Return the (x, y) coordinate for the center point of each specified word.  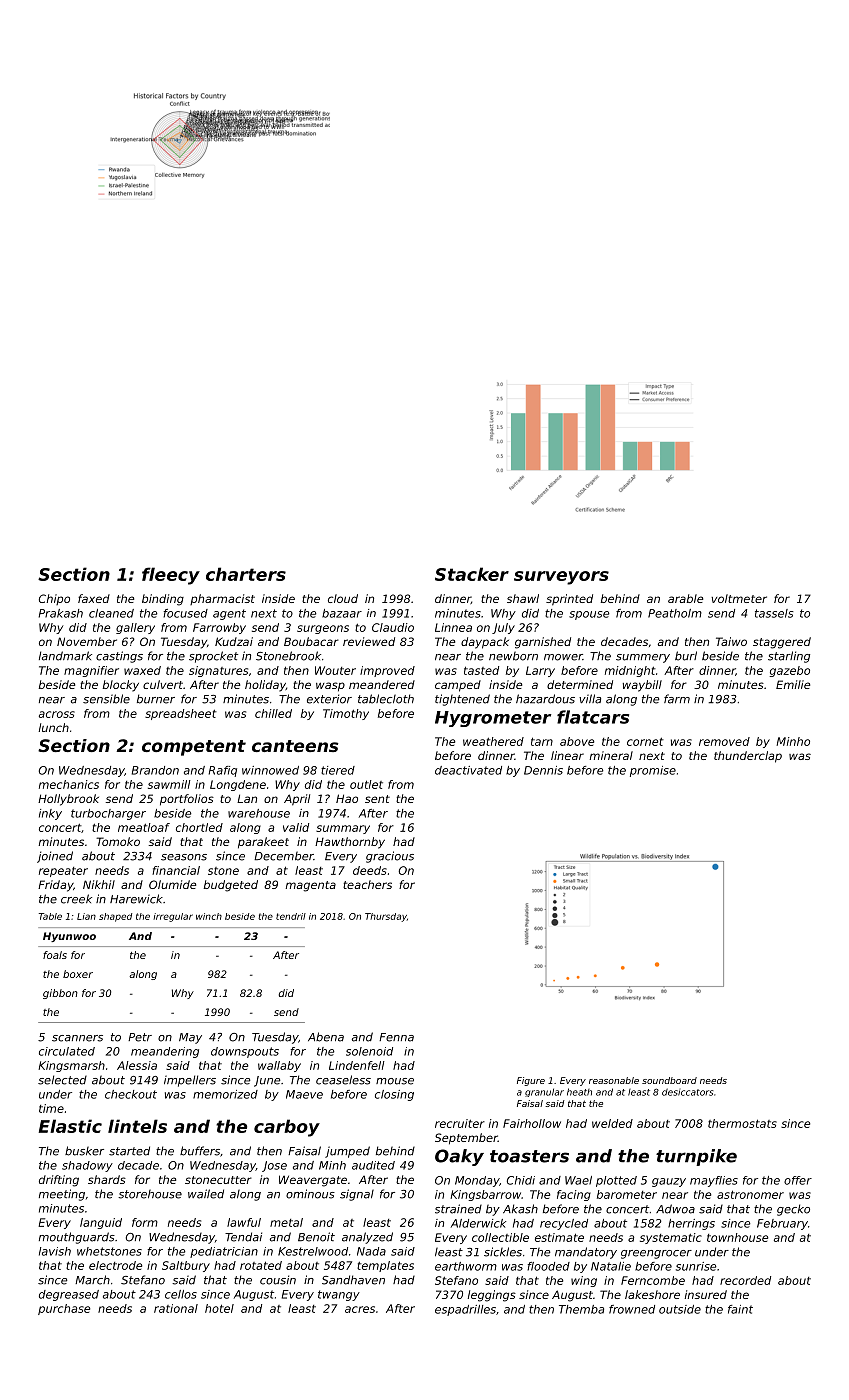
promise (653, 771)
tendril (291, 916)
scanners (77, 1038)
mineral (611, 755)
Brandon (155, 770)
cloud (343, 598)
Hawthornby (350, 843)
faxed (94, 598)
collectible (500, 1237)
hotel (219, 1308)
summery (643, 658)
